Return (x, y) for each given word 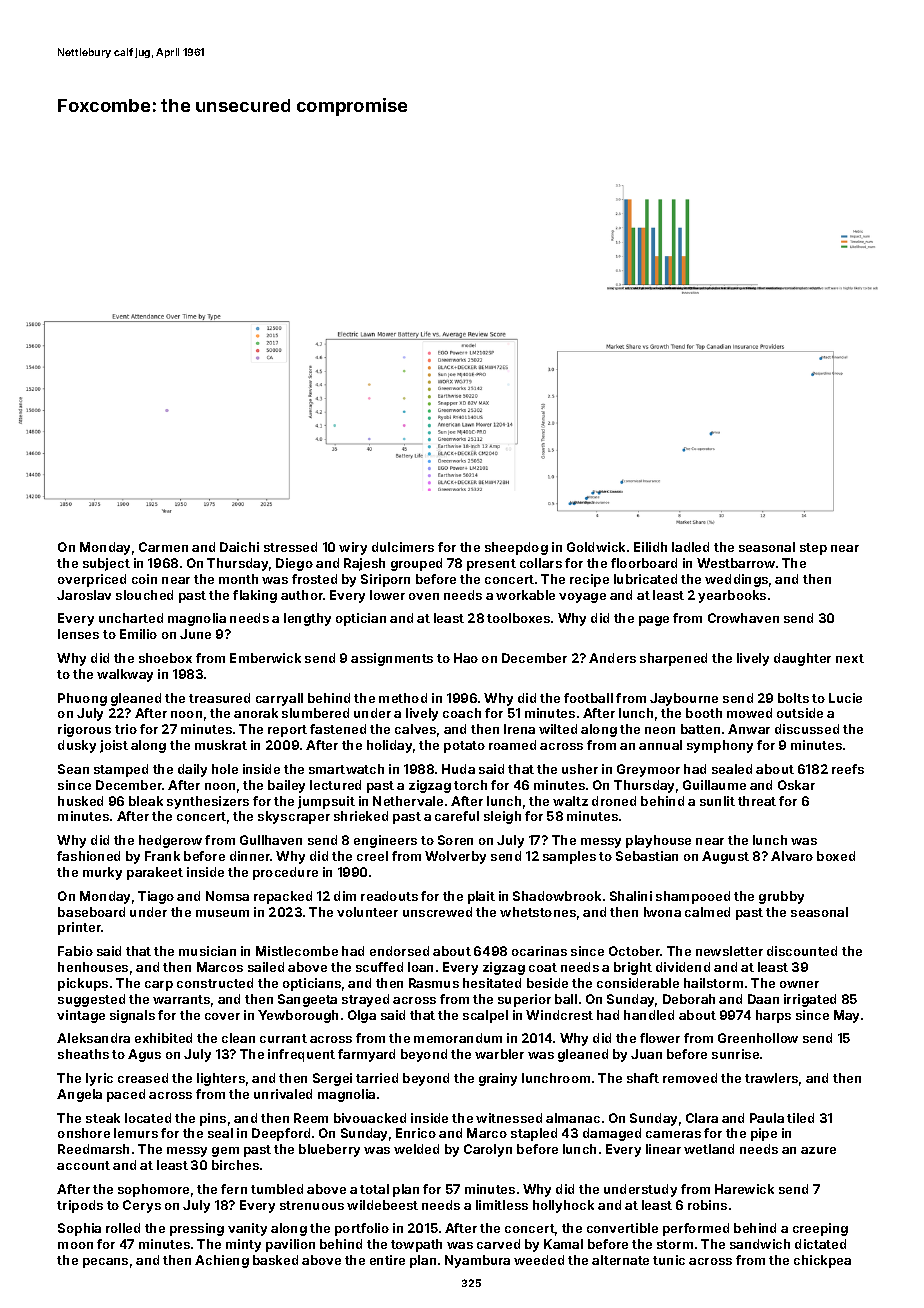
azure (818, 1150)
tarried (377, 1078)
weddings (736, 580)
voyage (582, 598)
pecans (105, 1263)
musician (207, 951)
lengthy (307, 619)
